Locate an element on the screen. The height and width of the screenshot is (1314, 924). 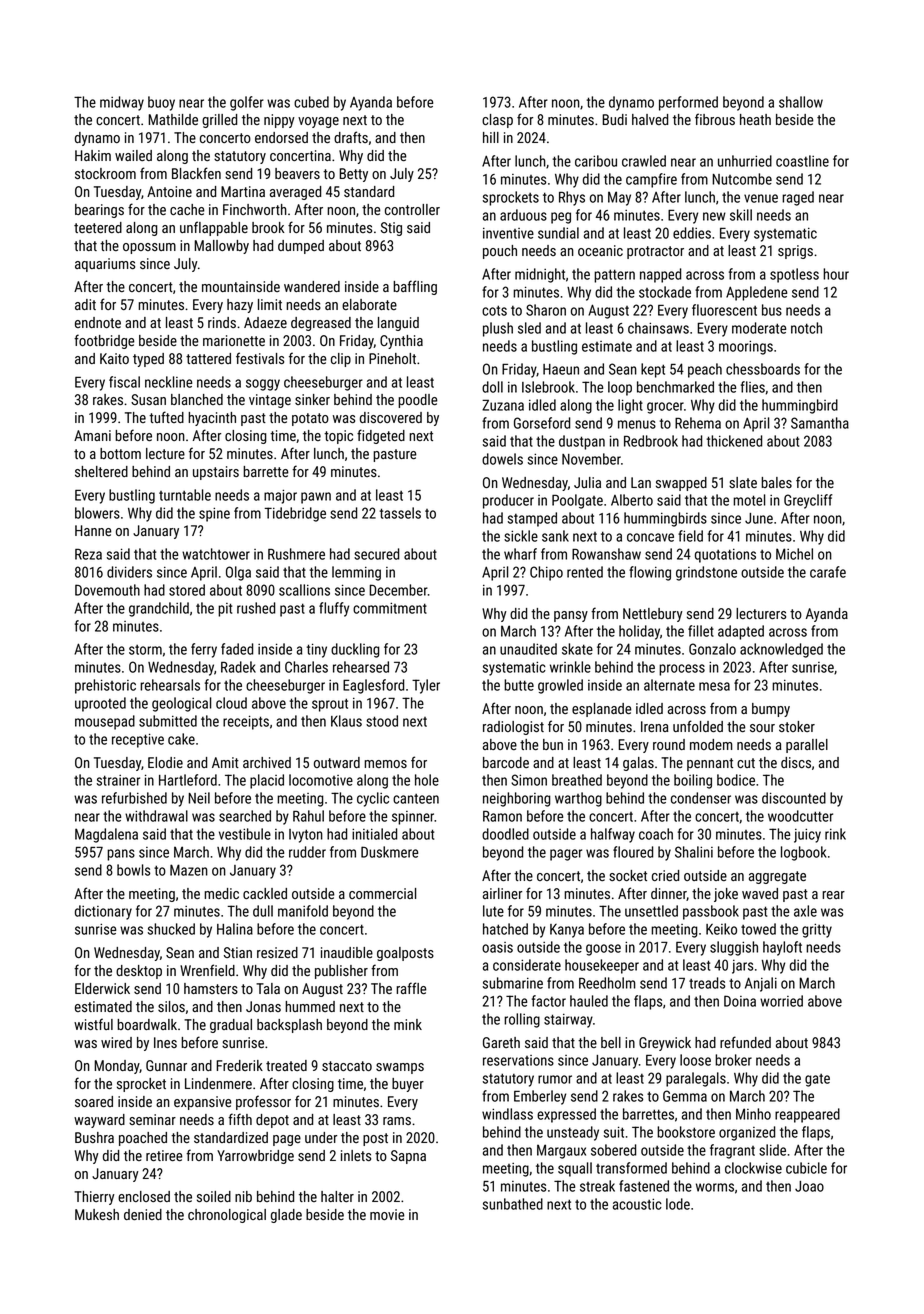
stamped is located at coordinates (532, 519).
